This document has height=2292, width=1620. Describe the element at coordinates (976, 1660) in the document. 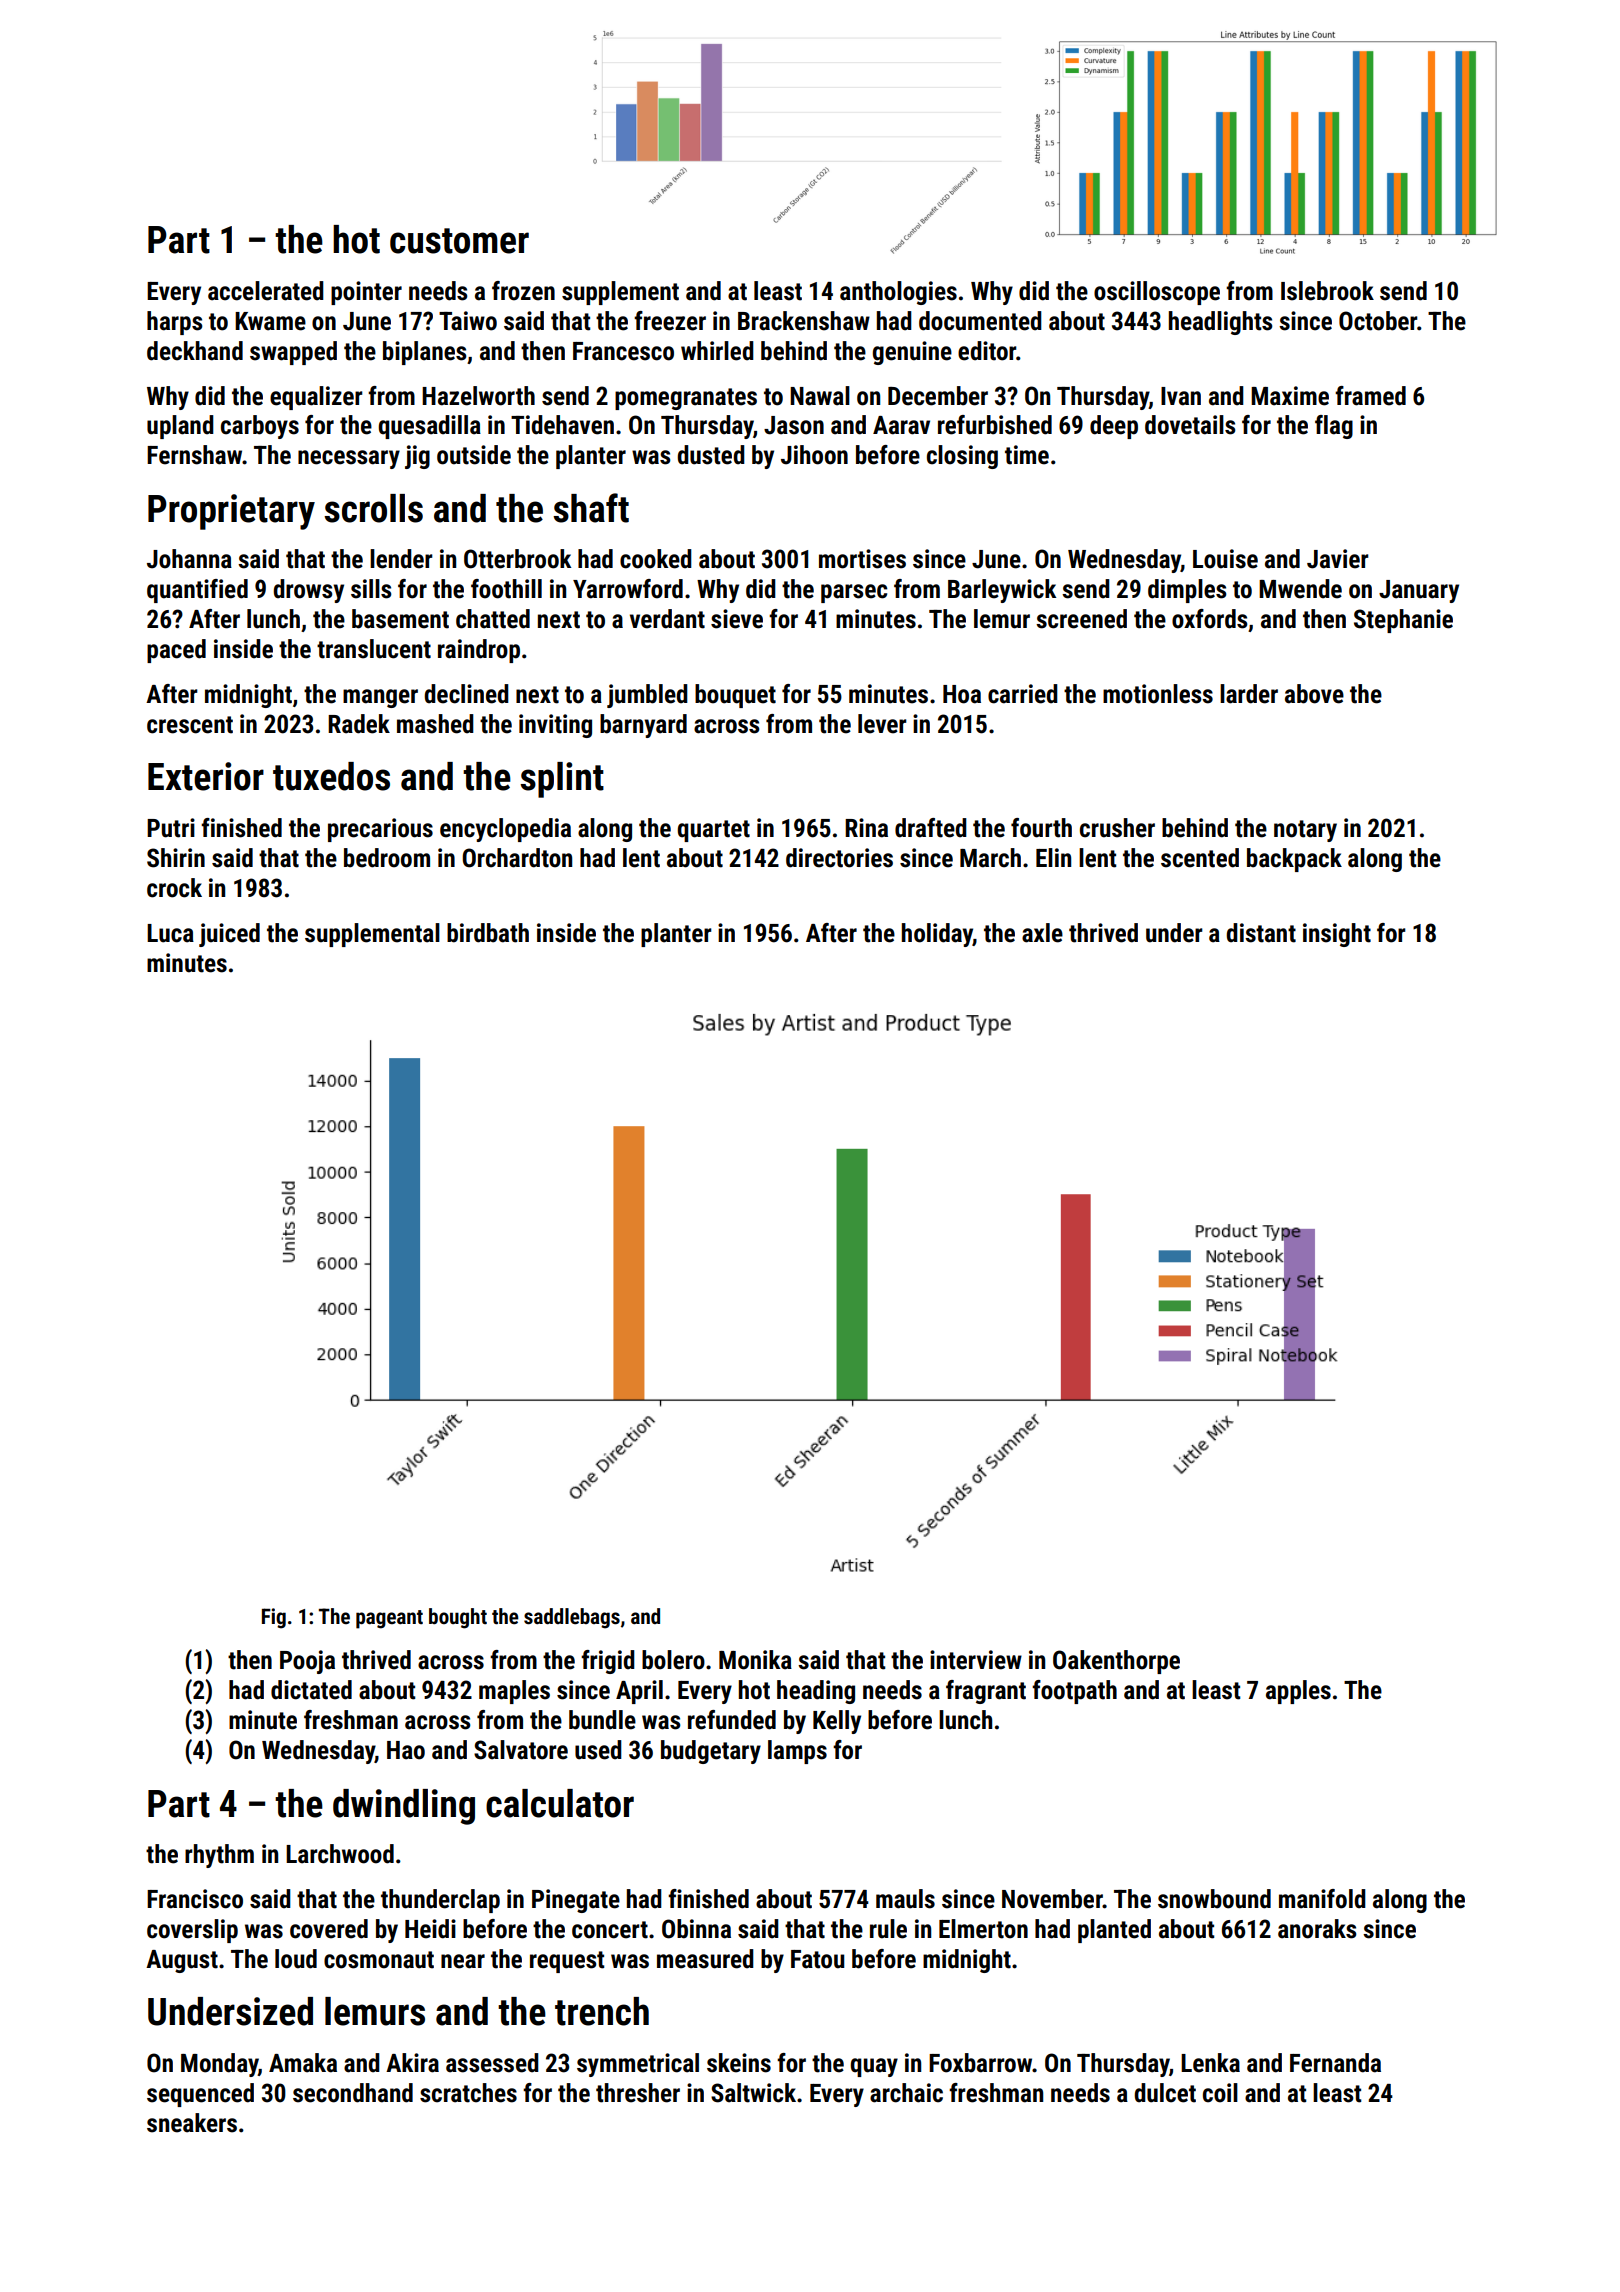

I see `interview` at that location.
